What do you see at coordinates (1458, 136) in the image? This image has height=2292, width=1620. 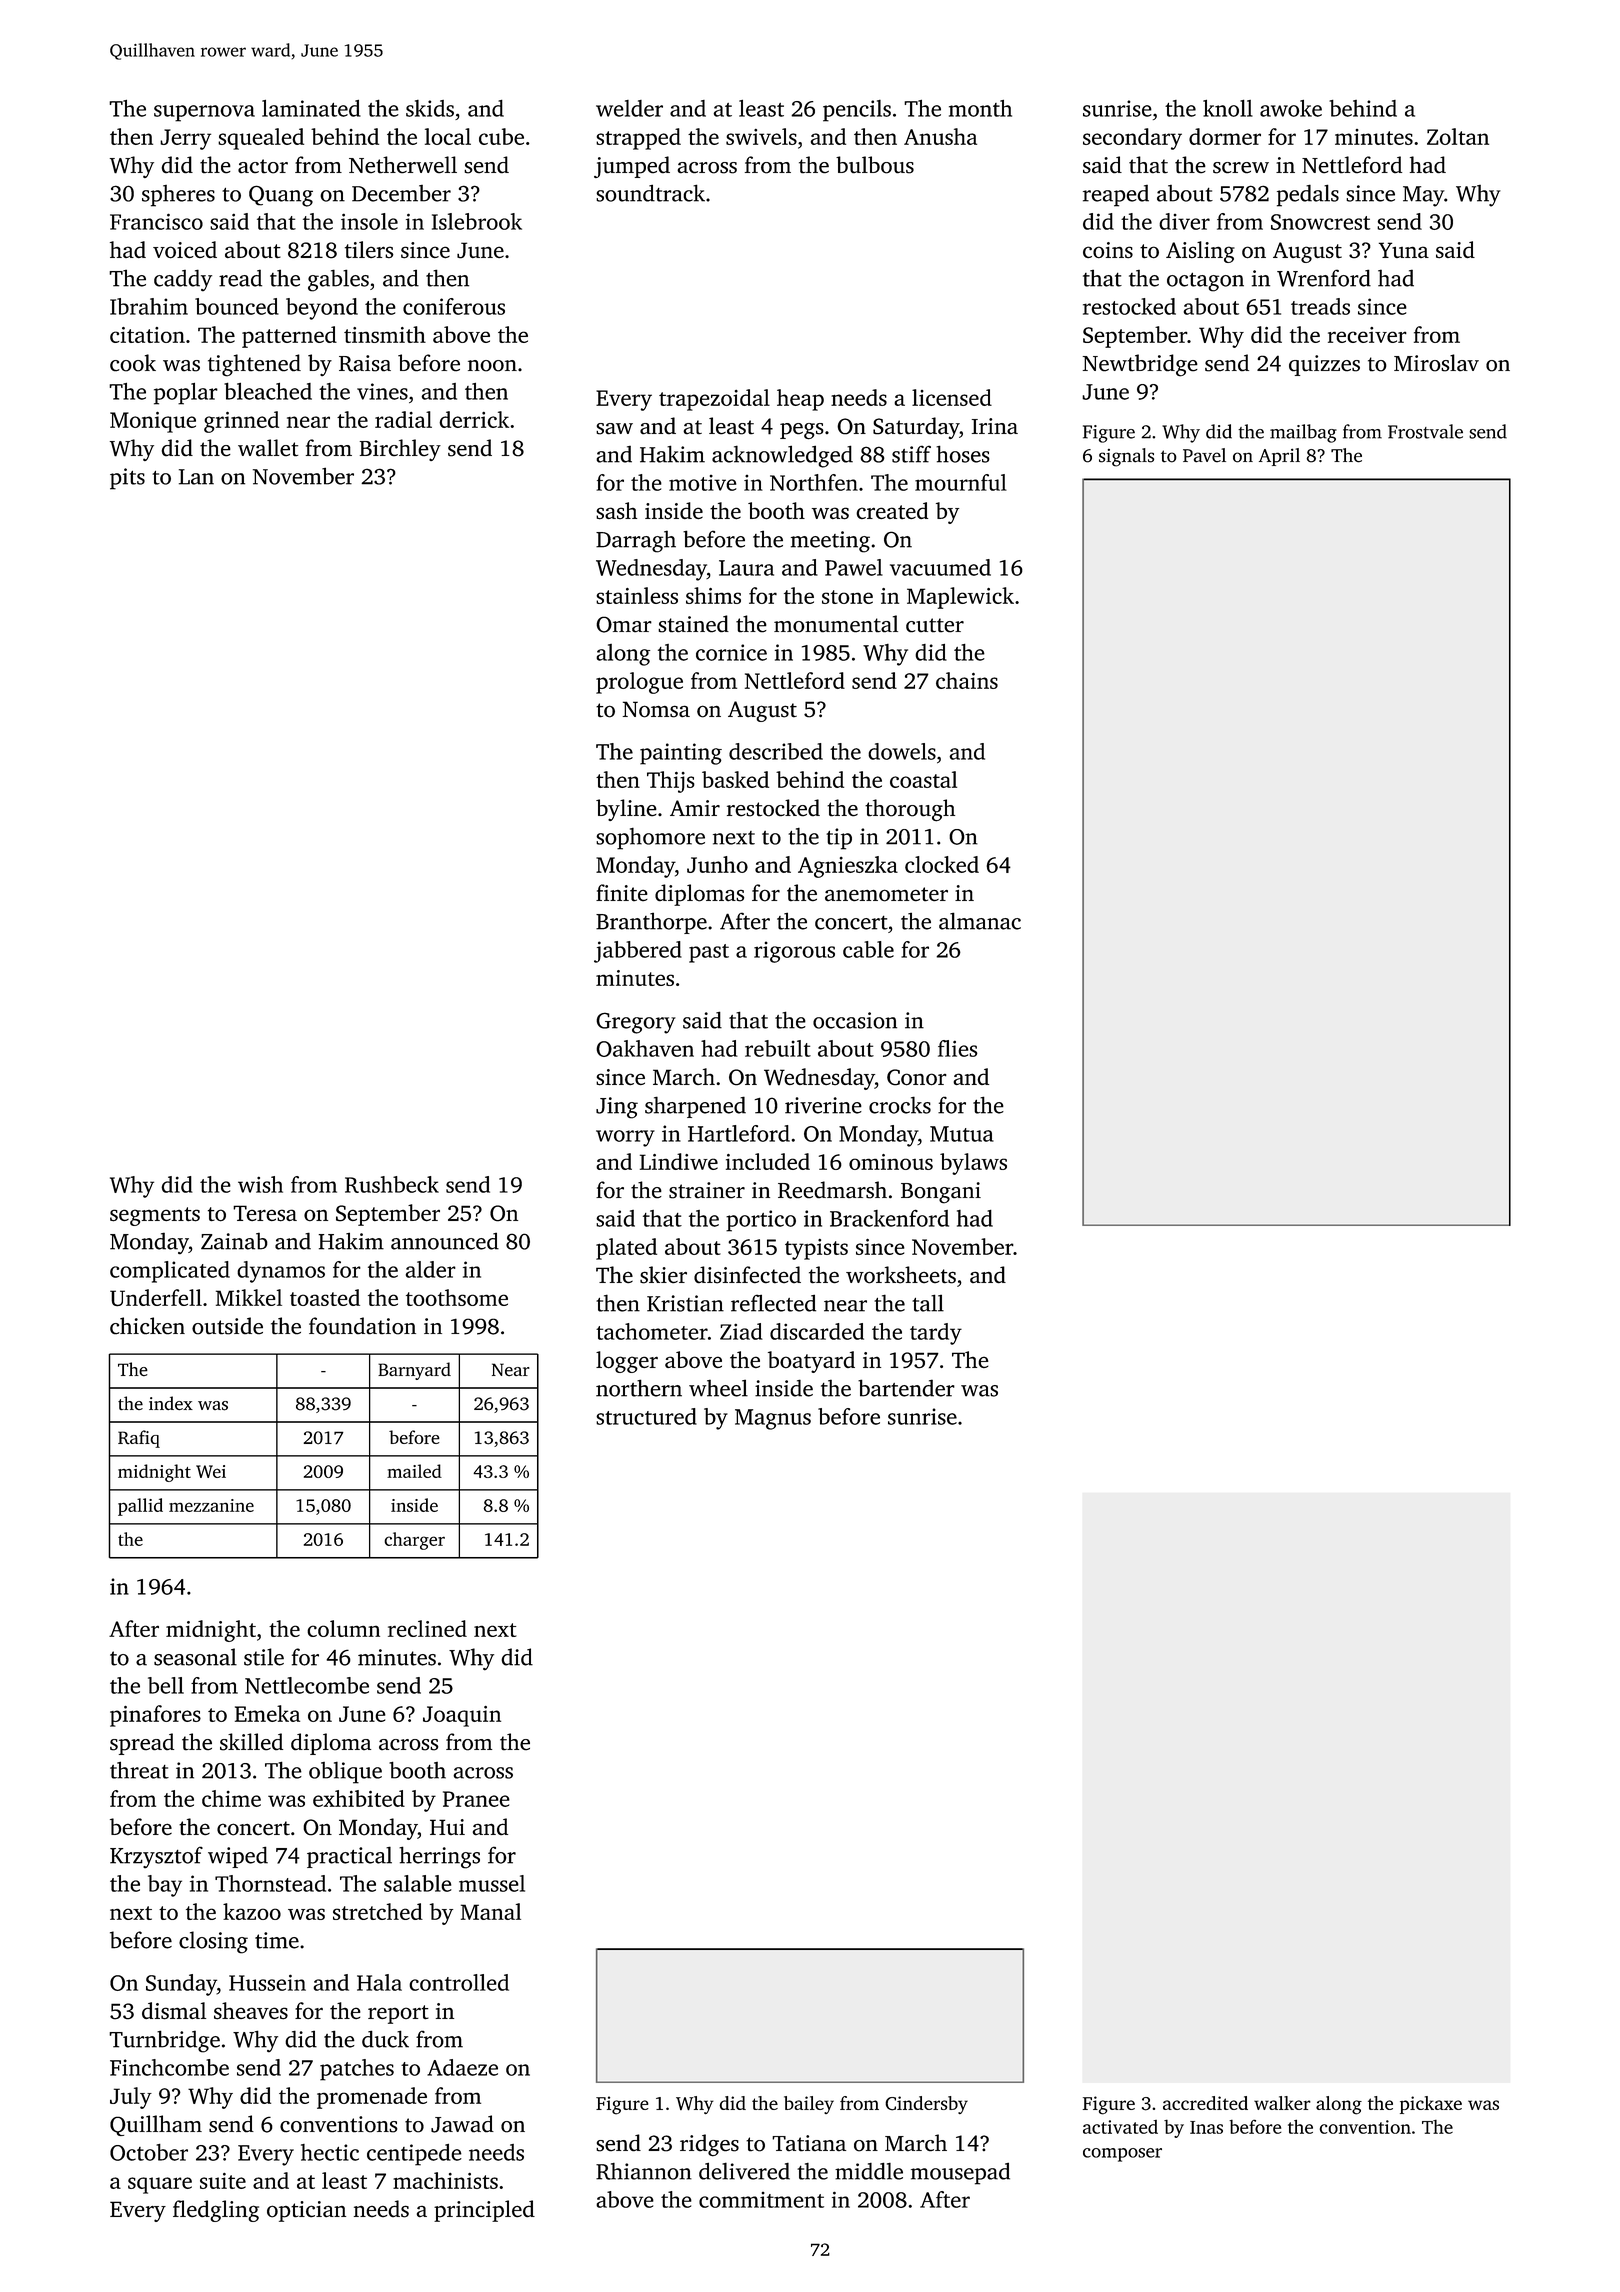 I see `Zoltan` at bounding box center [1458, 136].
